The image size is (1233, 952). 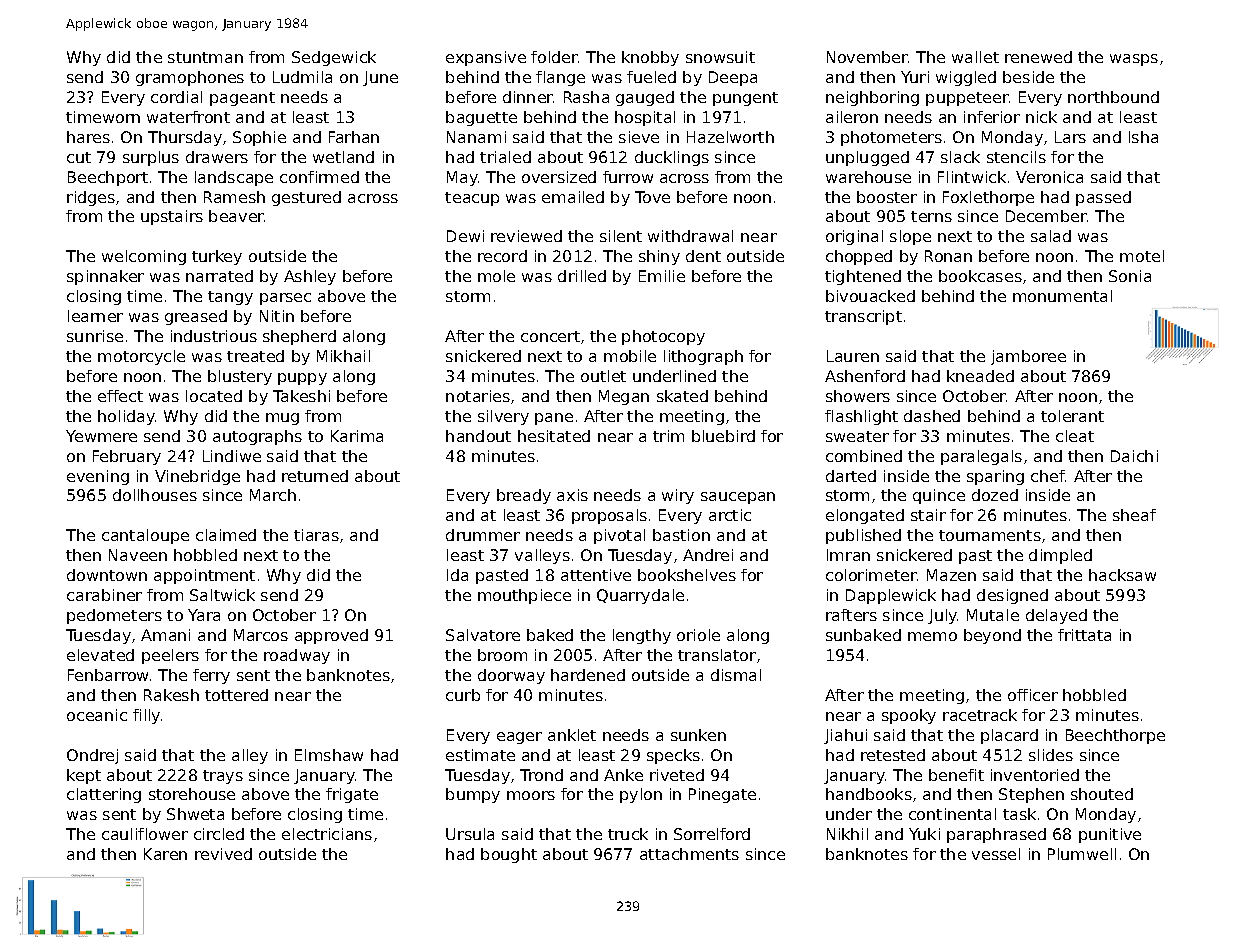 I want to click on dozed, so click(x=995, y=495).
